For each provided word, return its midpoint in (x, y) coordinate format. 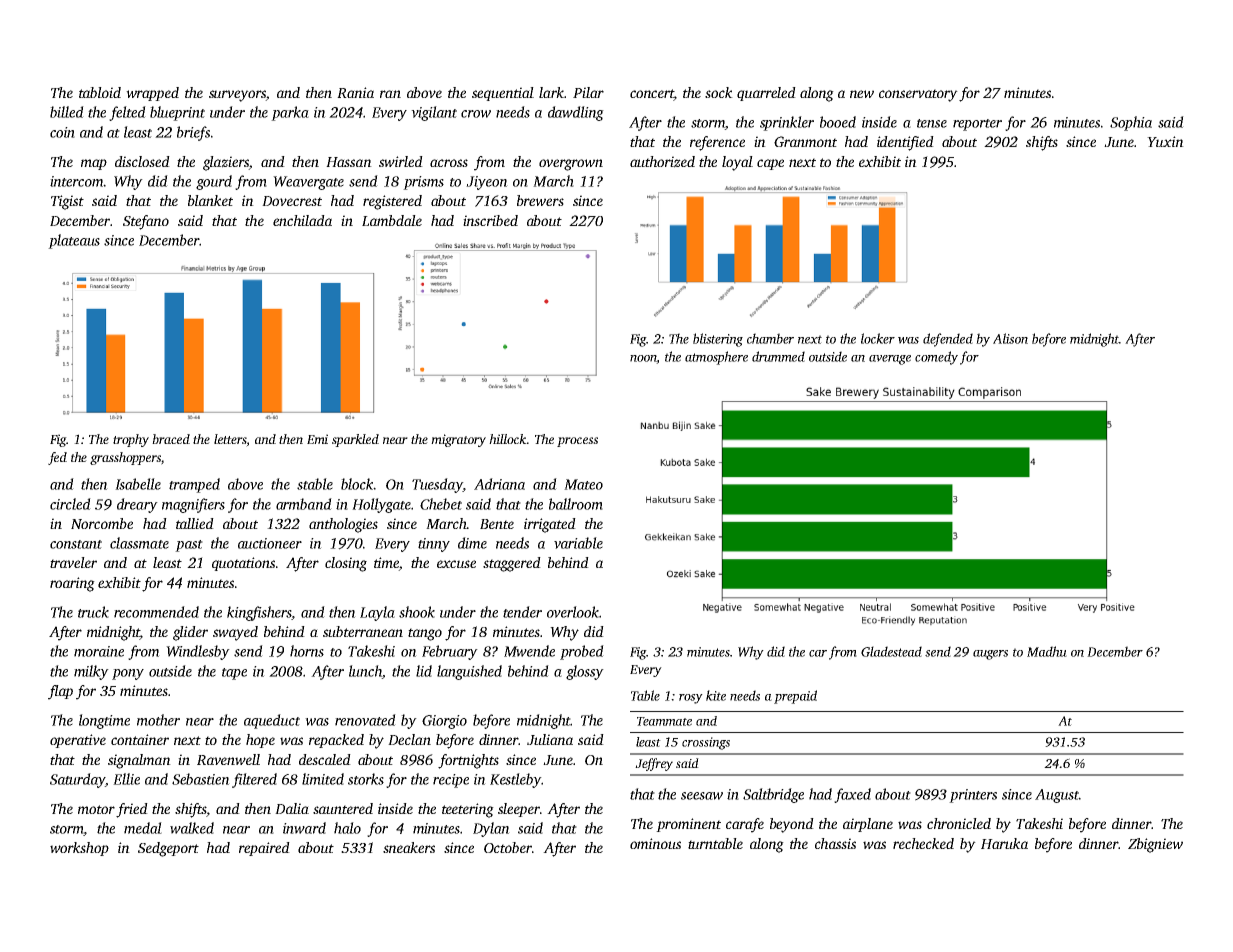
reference (717, 143)
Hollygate (381, 505)
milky (91, 672)
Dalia (292, 808)
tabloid (100, 92)
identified (905, 143)
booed (838, 122)
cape (770, 164)
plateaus (74, 241)
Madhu (1047, 651)
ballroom (576, 504)
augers (990, 655)
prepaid (795, 697)
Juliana (550, 739)
